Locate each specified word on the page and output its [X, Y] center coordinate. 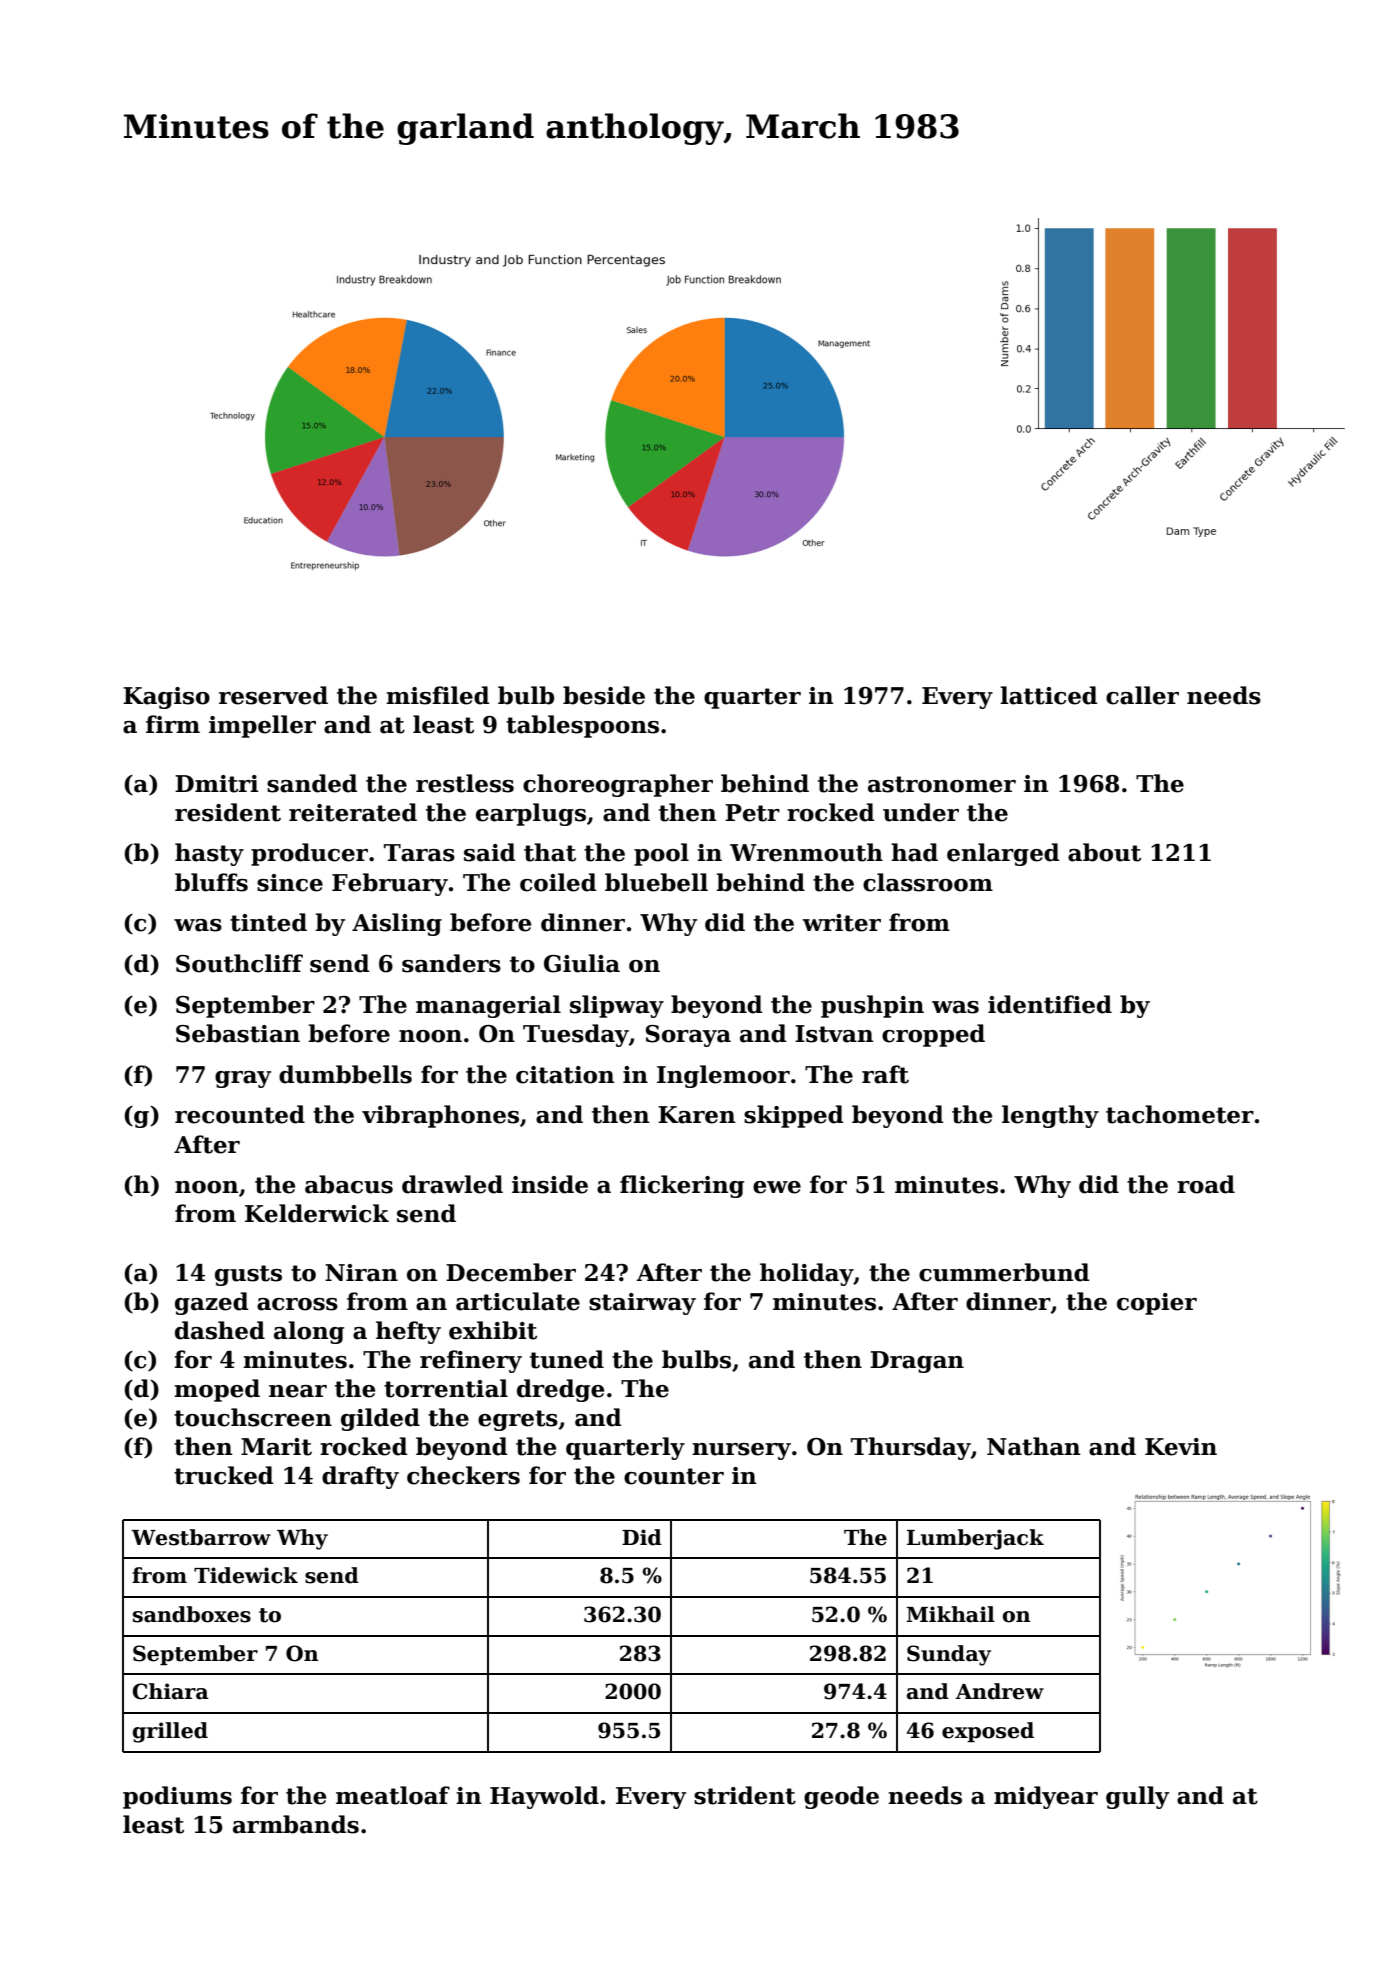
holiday [806, 1274]
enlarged [1003, 854]
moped [217, 1390]
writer [842, 923]
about [1104, 852]
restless [465, 783]
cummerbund [1004, 1272]
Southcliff [239, 963]
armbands [296, 1824]
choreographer [618, 785]
